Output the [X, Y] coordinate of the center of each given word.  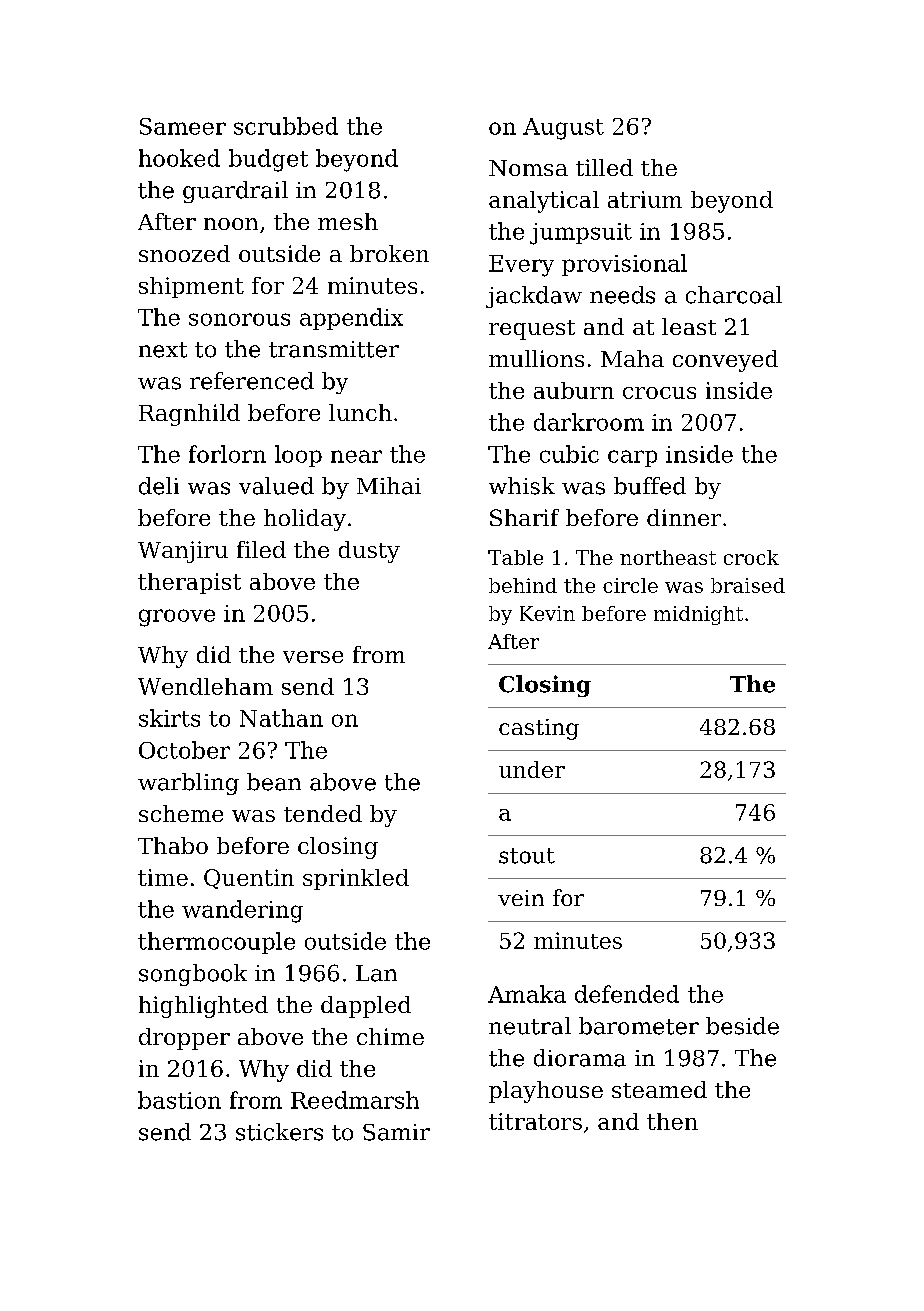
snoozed [184, 253]
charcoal [734, 295]
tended [323, 813]
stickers [279, 1132]
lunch [360, 412]
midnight [698, 615]
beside [742, 1026]
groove [177, 618]
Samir [396, 1132]
